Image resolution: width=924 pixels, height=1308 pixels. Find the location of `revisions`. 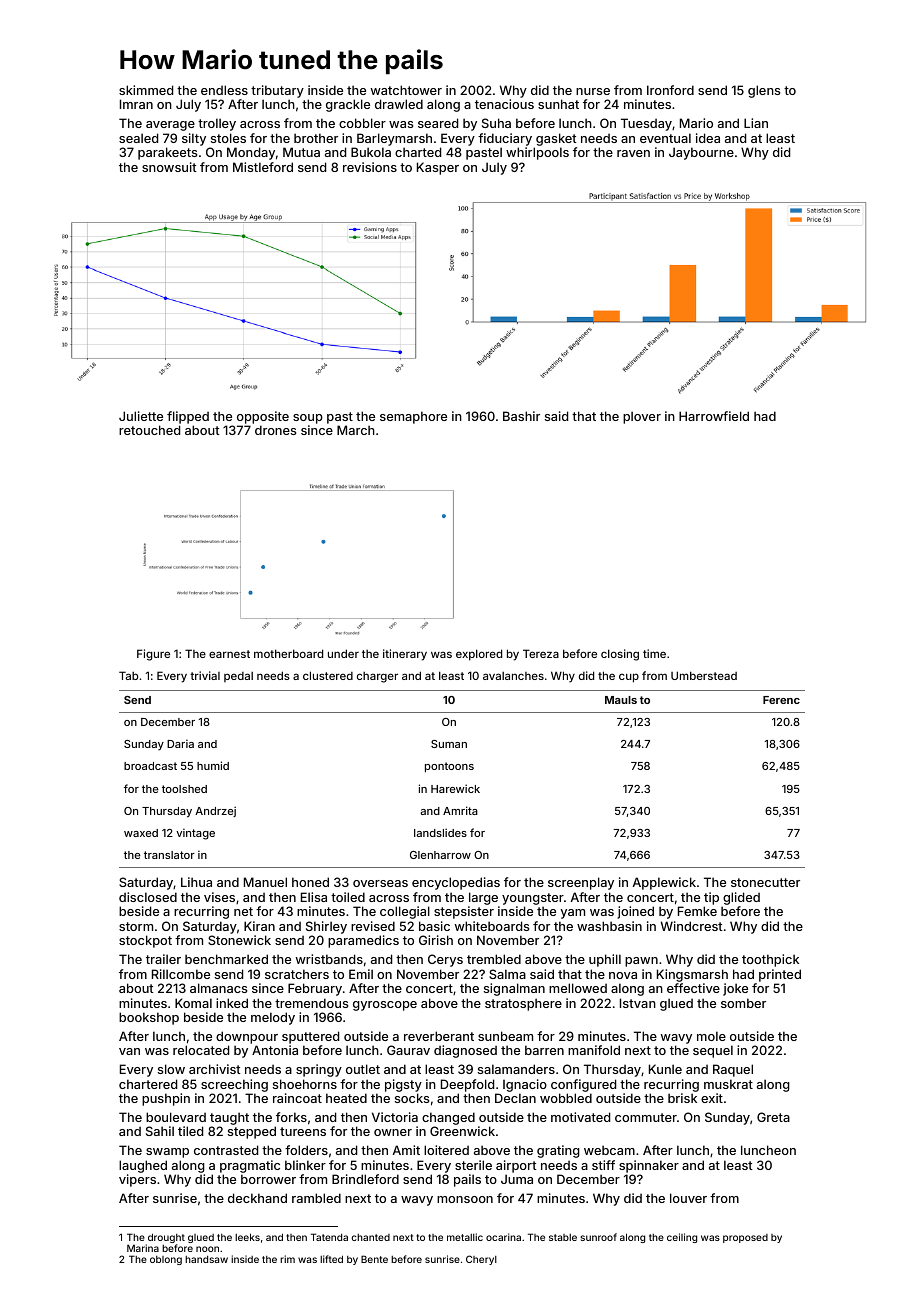

revisions is located at coordinates (370, 167).
